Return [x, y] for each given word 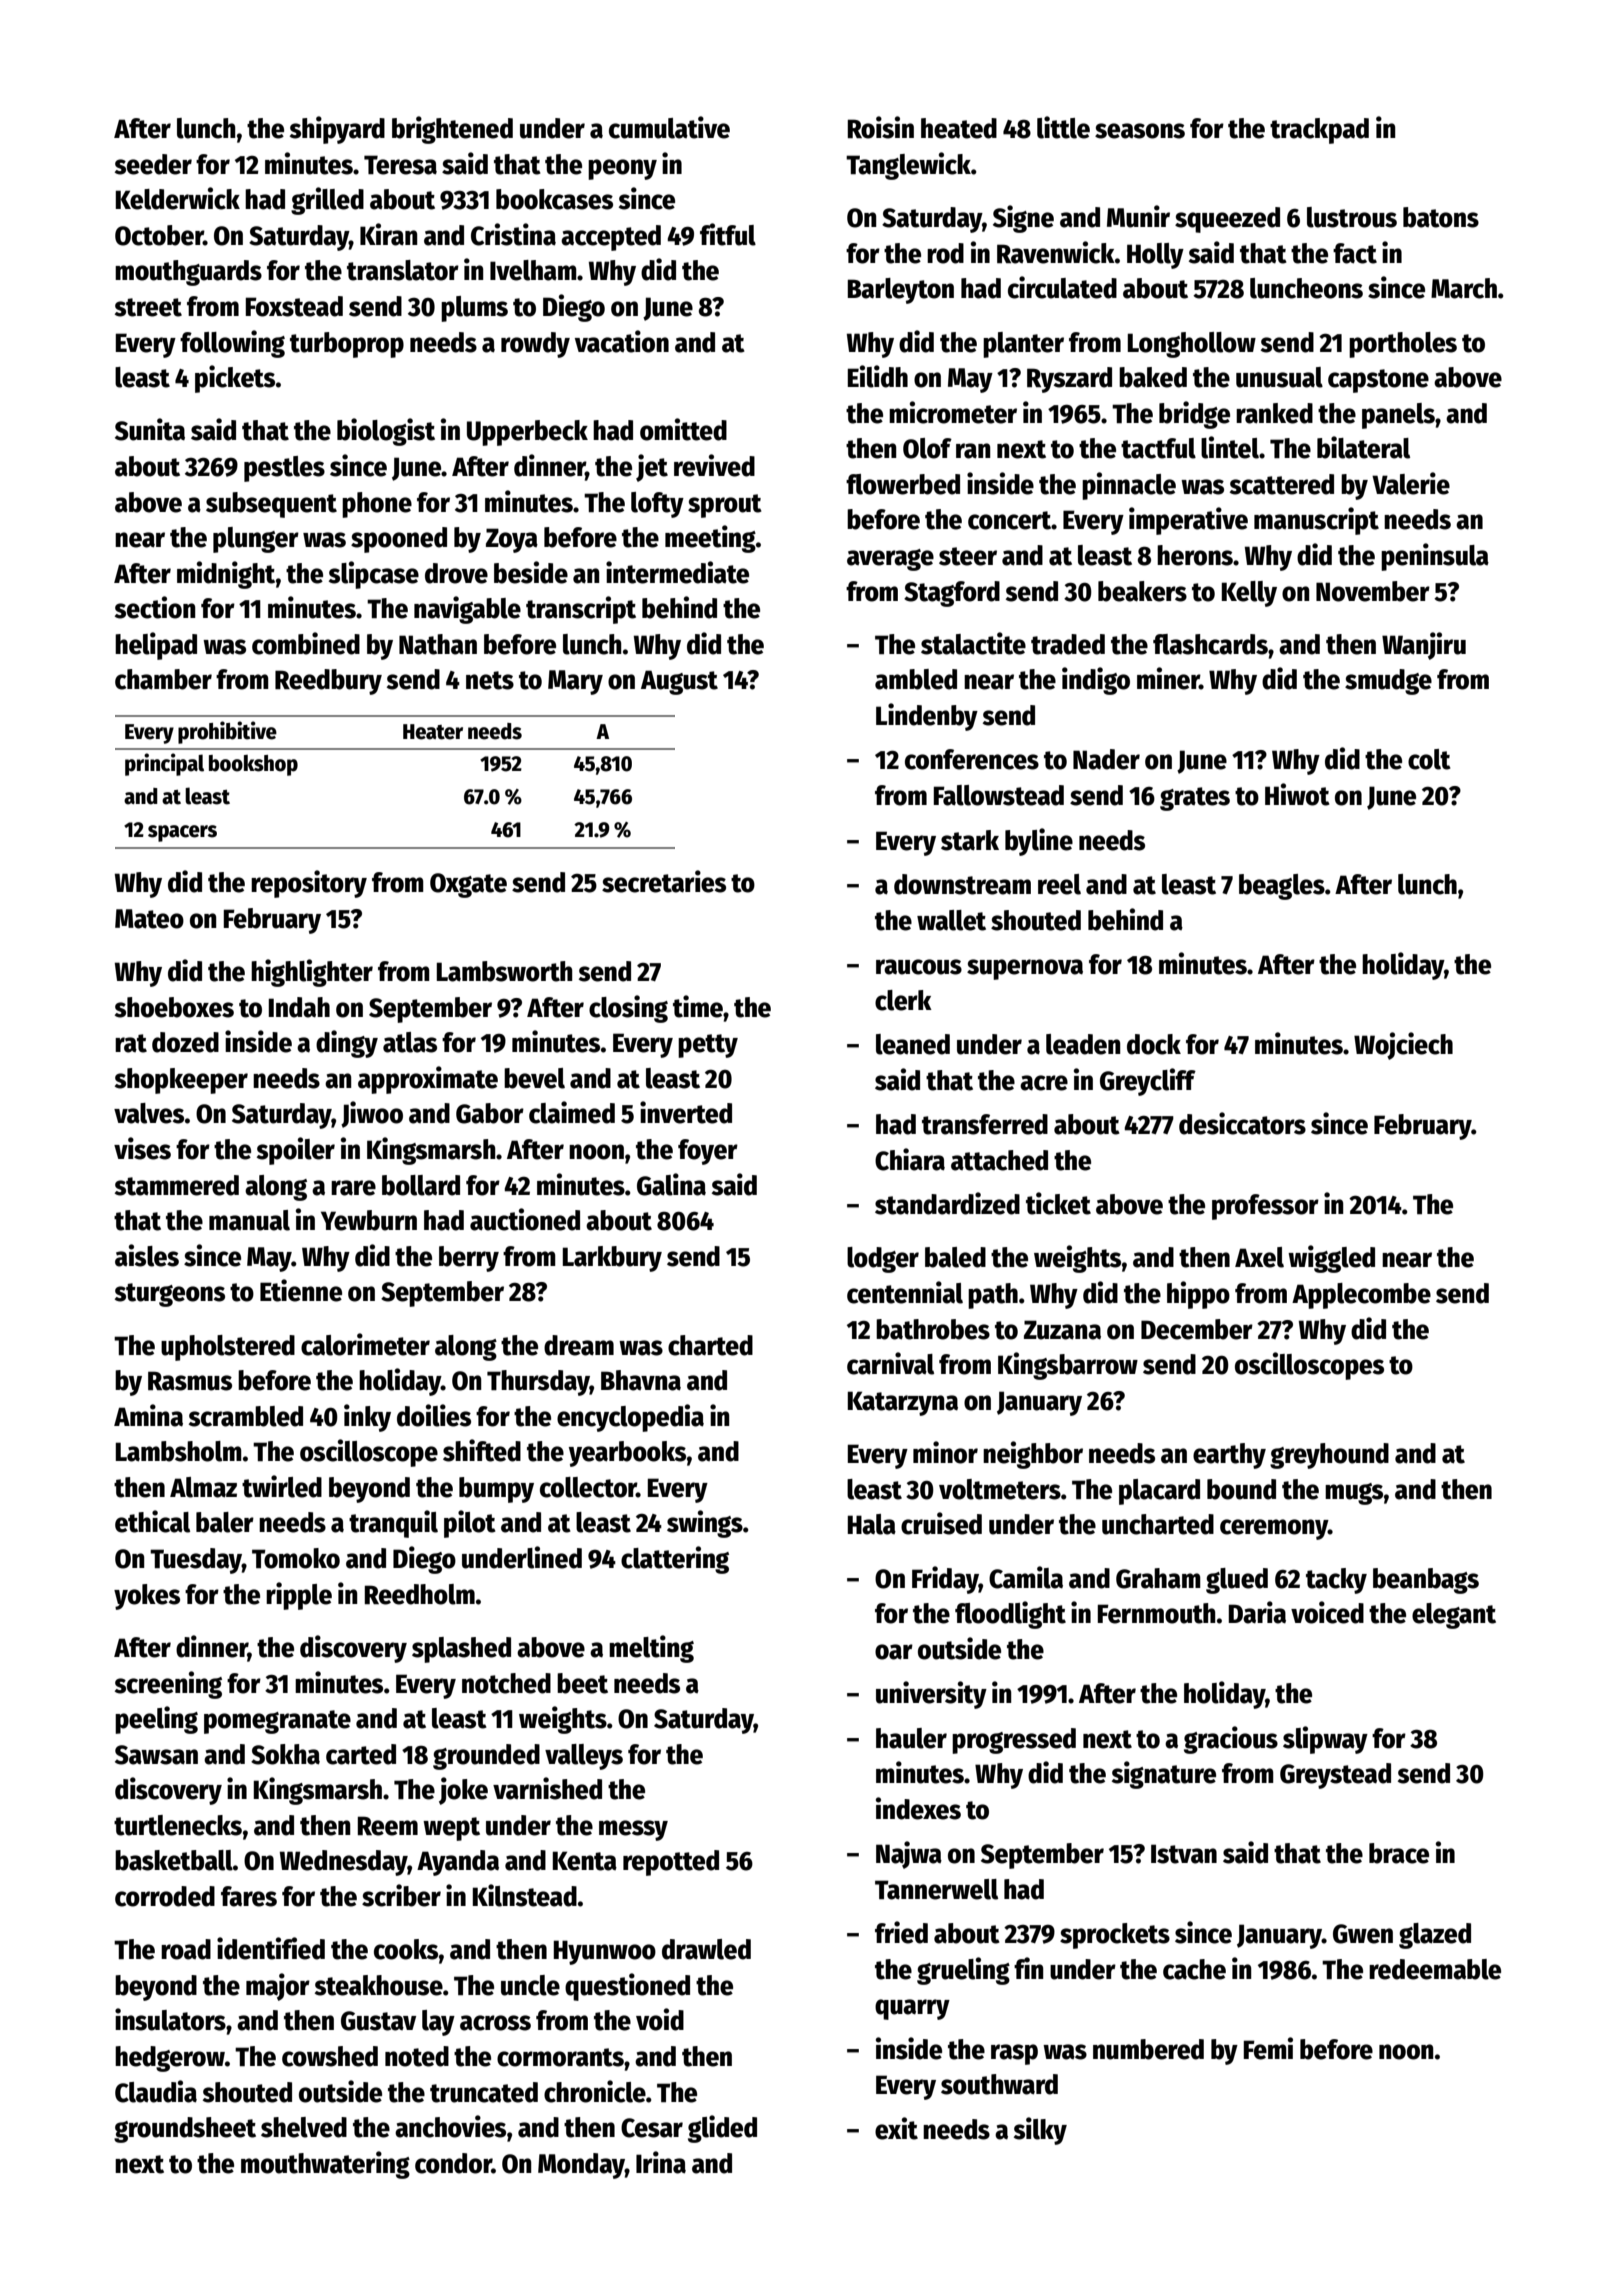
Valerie [1411, 483]
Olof [927, 448]
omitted [683, 429]
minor [945, 1452]
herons [1195, 555]
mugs [1354, 1494]
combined [306, 643]
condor [453, 2163]
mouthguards [188, 273]
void [660, 2019]
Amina [148, 1415]
